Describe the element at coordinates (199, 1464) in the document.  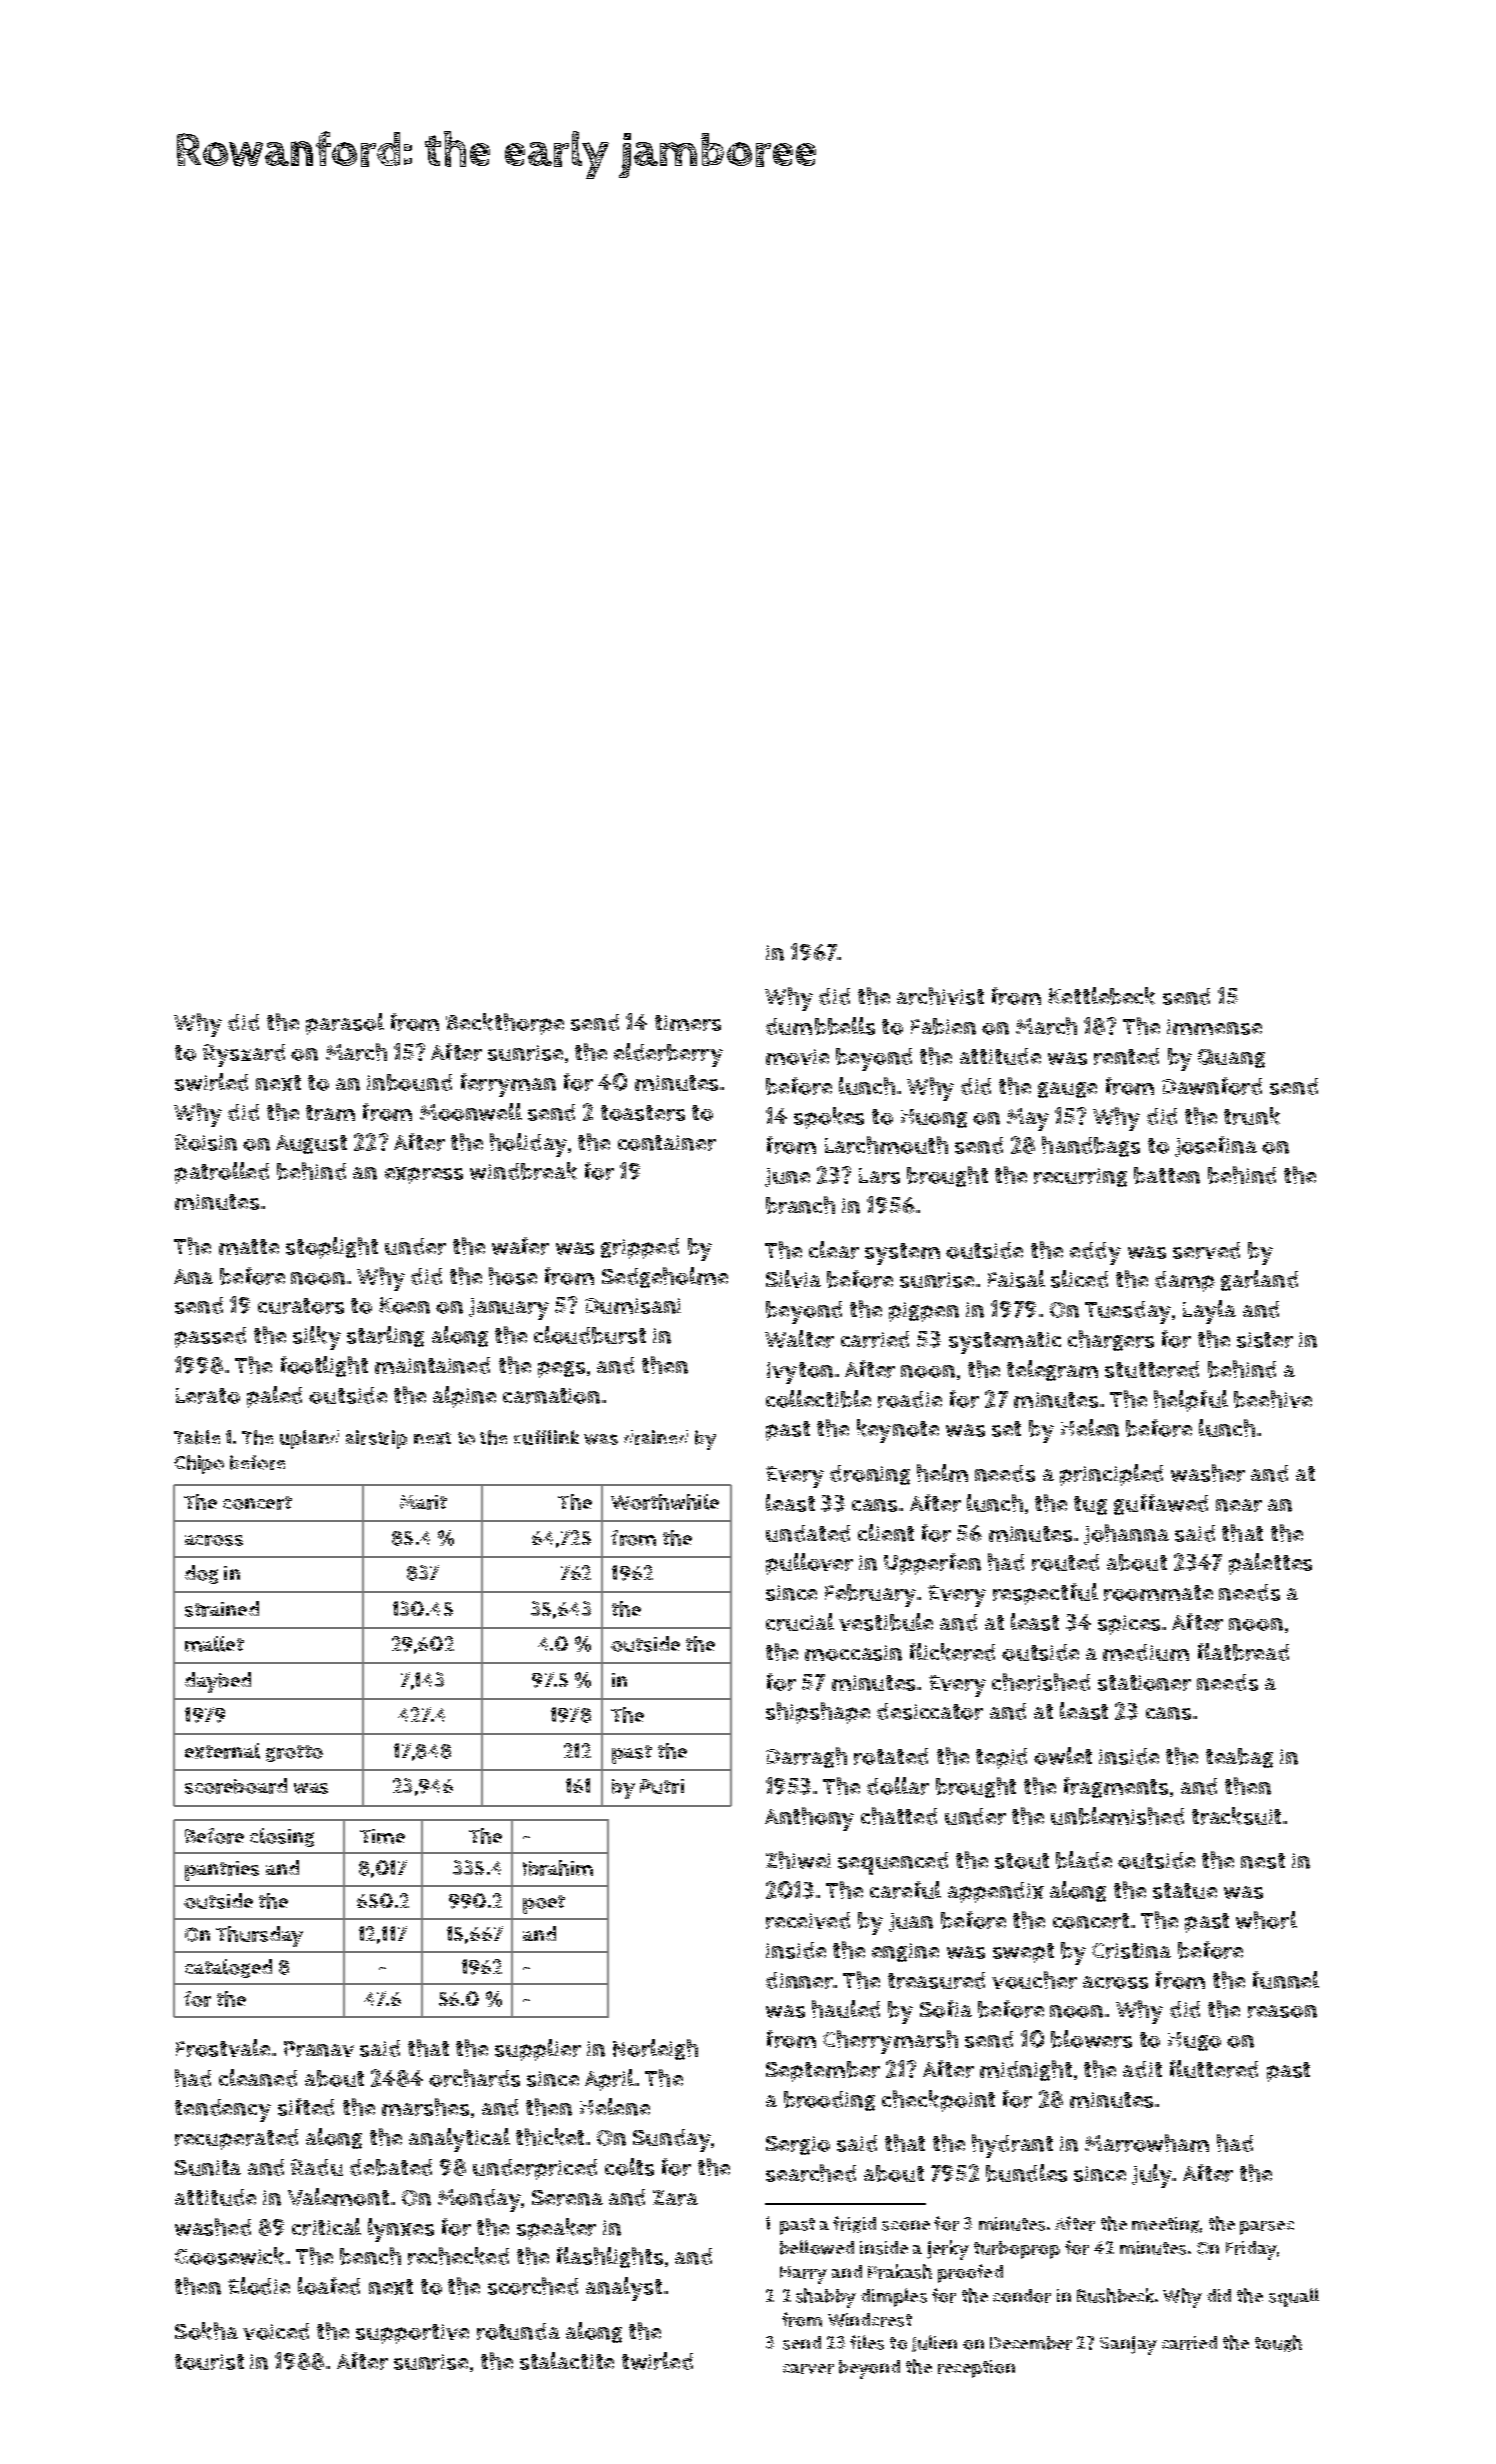
I see `Chipo` at that location.
